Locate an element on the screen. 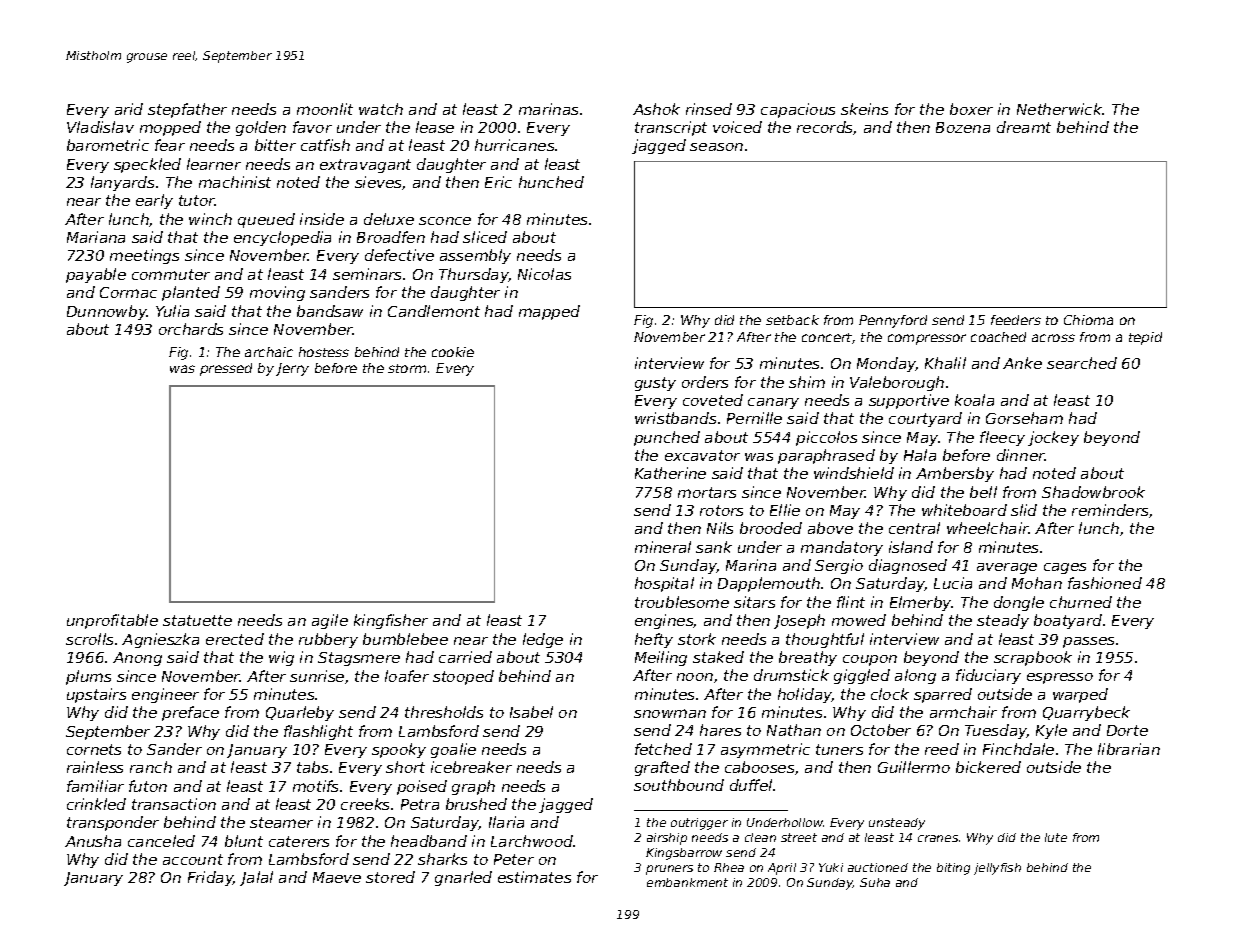 The width and height of the screenshot is (1233, 952). sliced is located at coordinates (485, 237).
